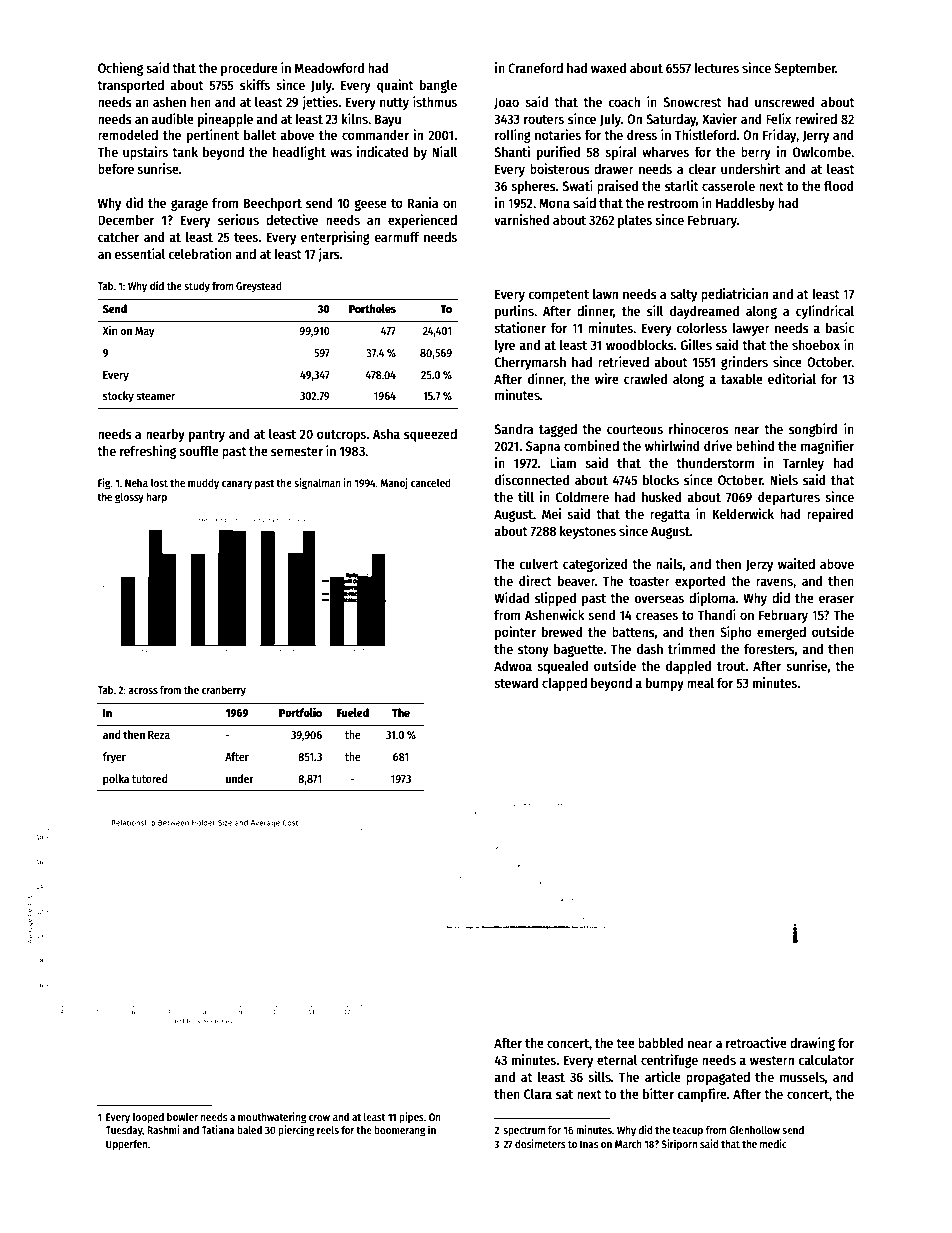 The height and width of the screenshot is (1233, 952). Describe the element at coordinates (207, 436) in the screenshot. I see `pantry` at that location.
